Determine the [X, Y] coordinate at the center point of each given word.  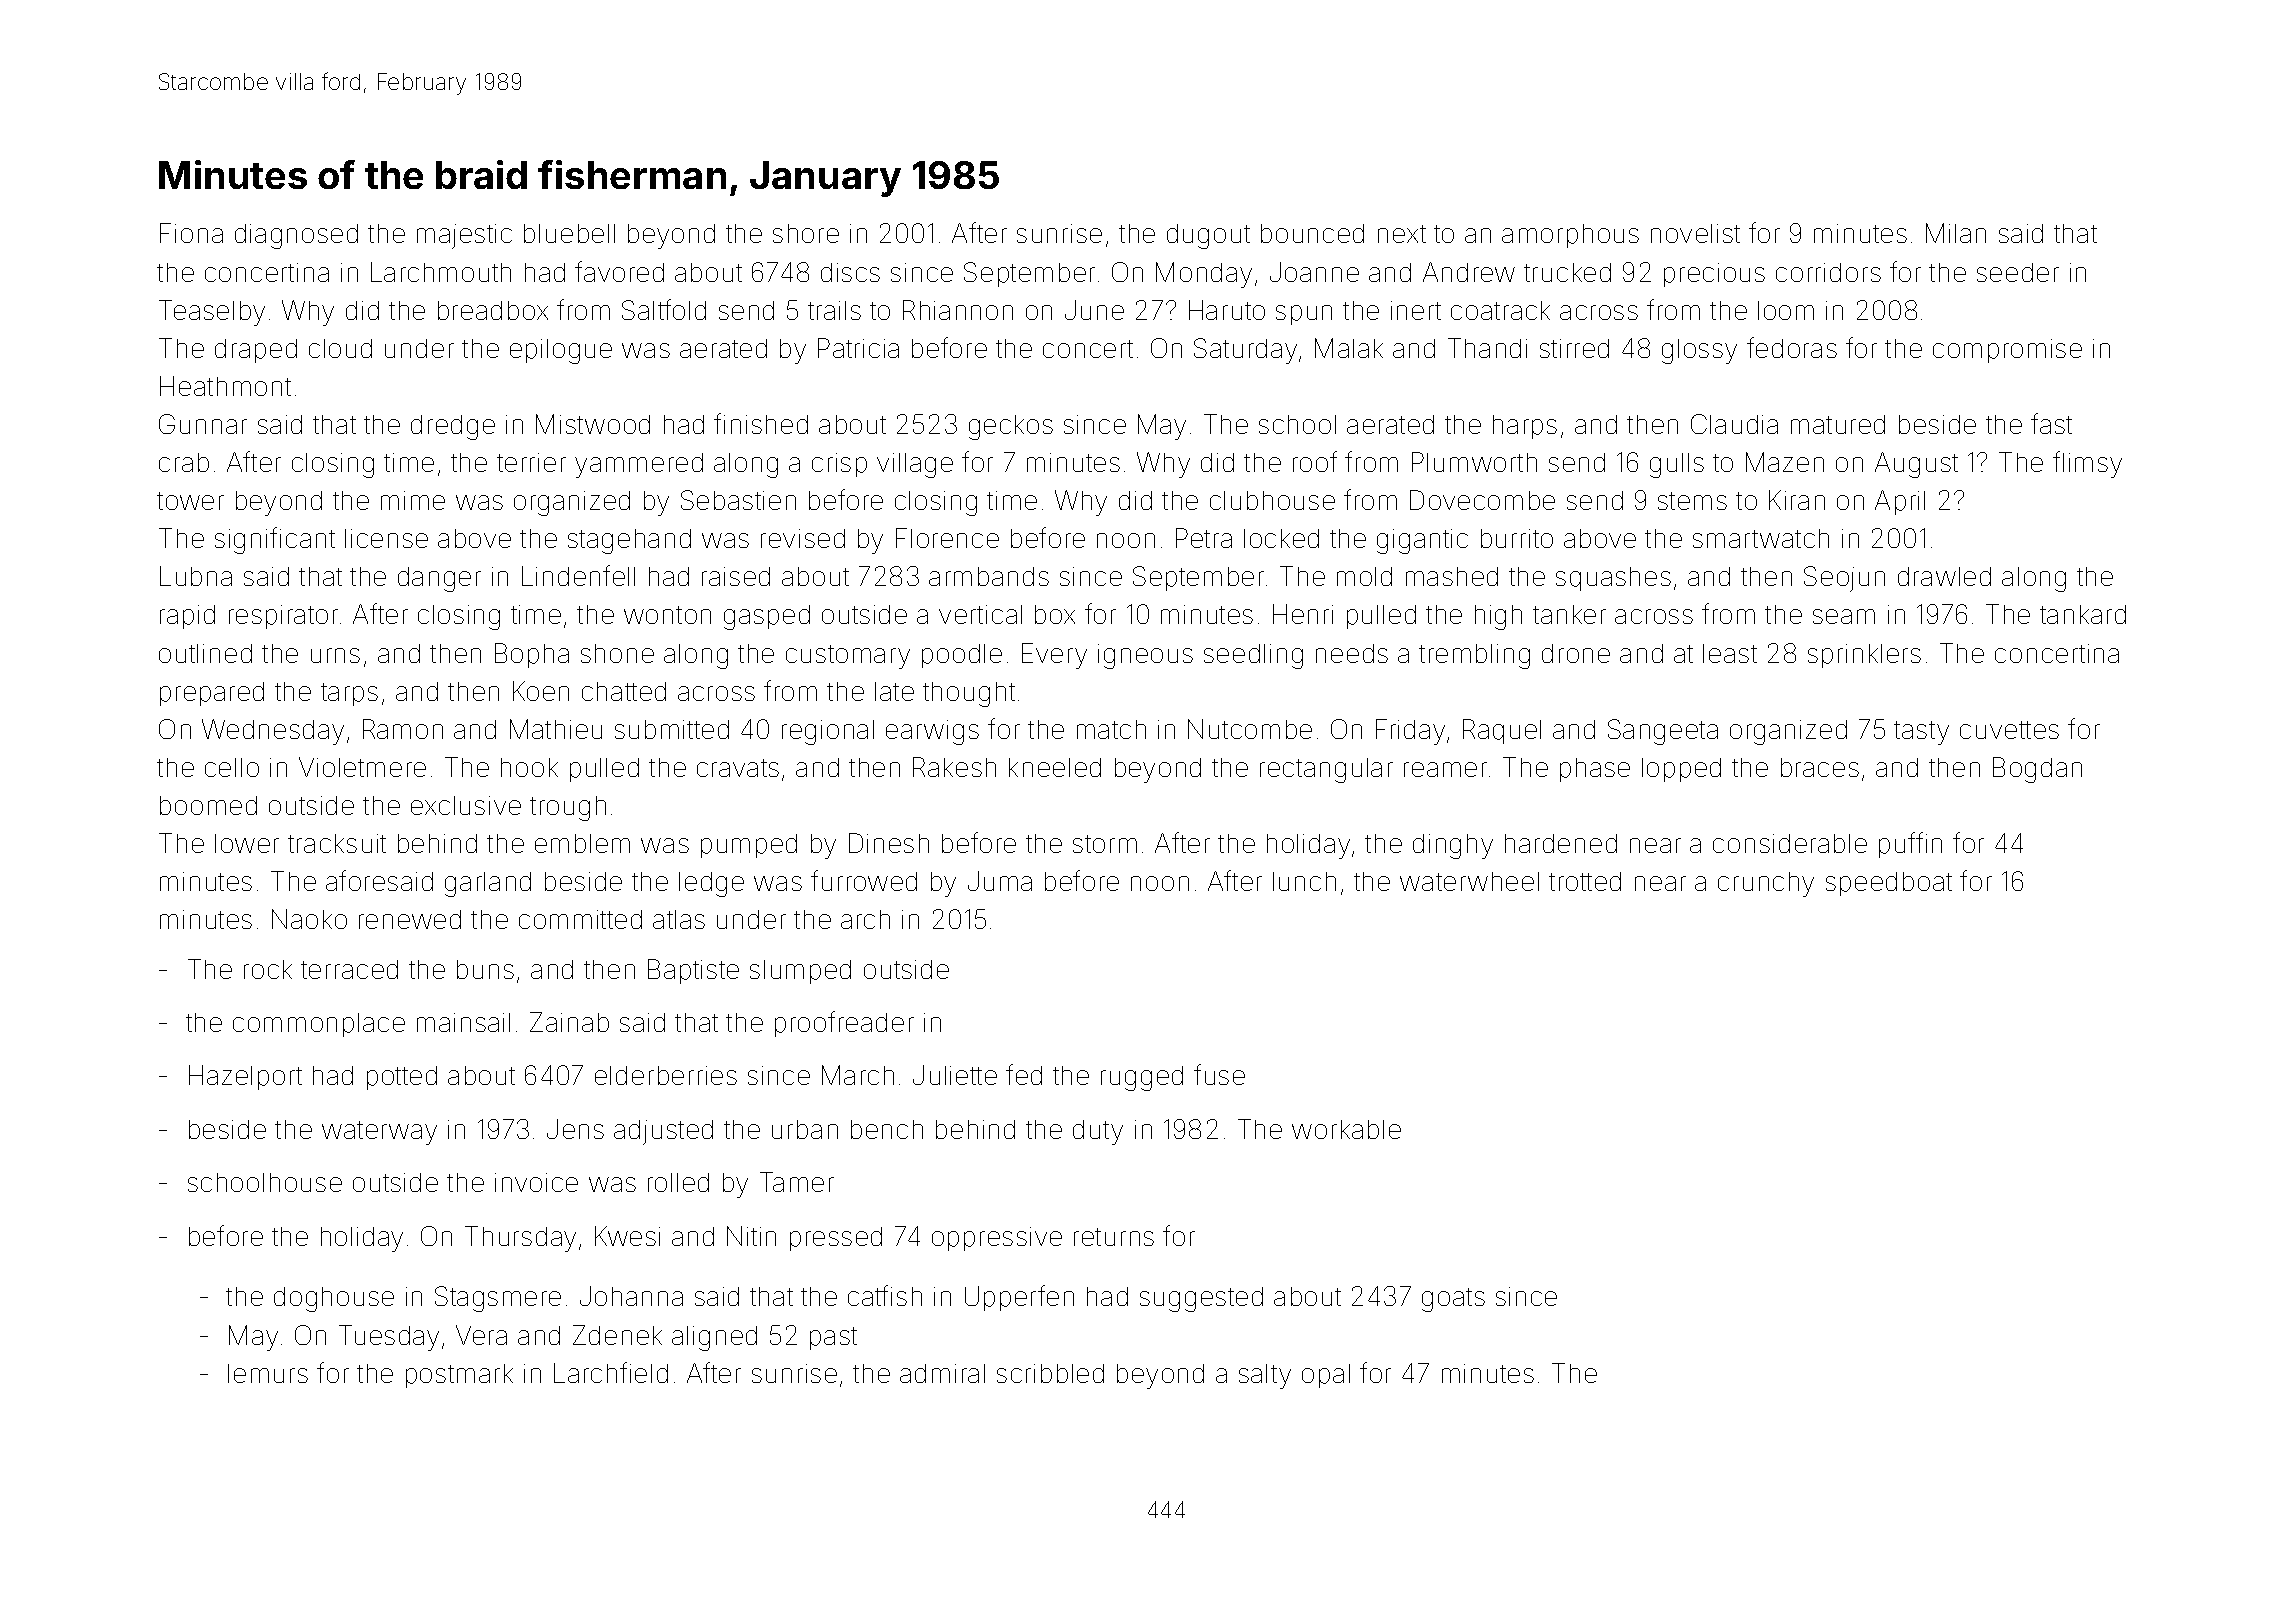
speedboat [1889, 884]
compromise [2007, 351]
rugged [1142, 1078]
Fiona [191, 233]
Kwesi [627, 1236]
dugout [1208, 236]
